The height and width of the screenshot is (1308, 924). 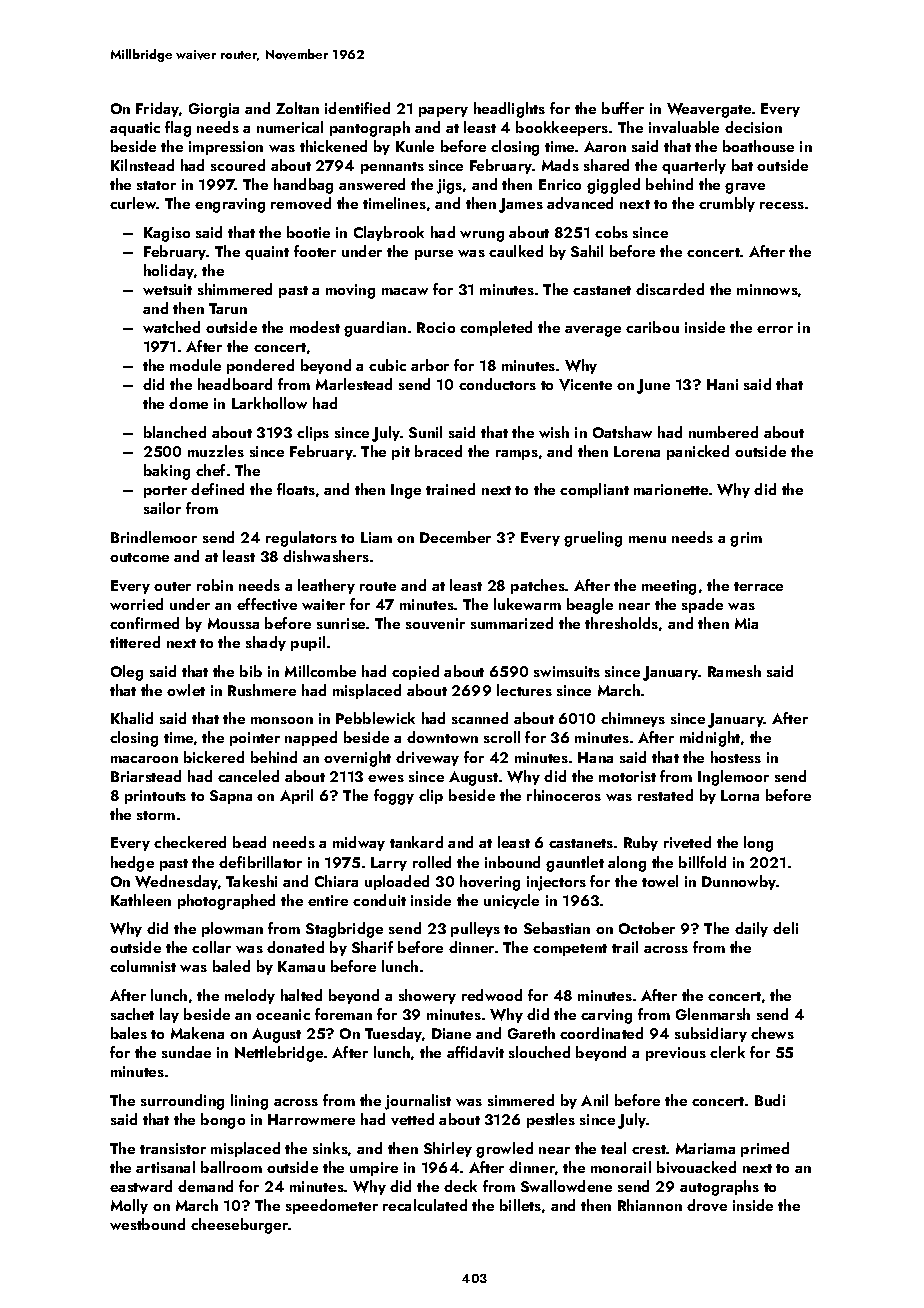 I want to click on papery, so click(x=443, y=112).
